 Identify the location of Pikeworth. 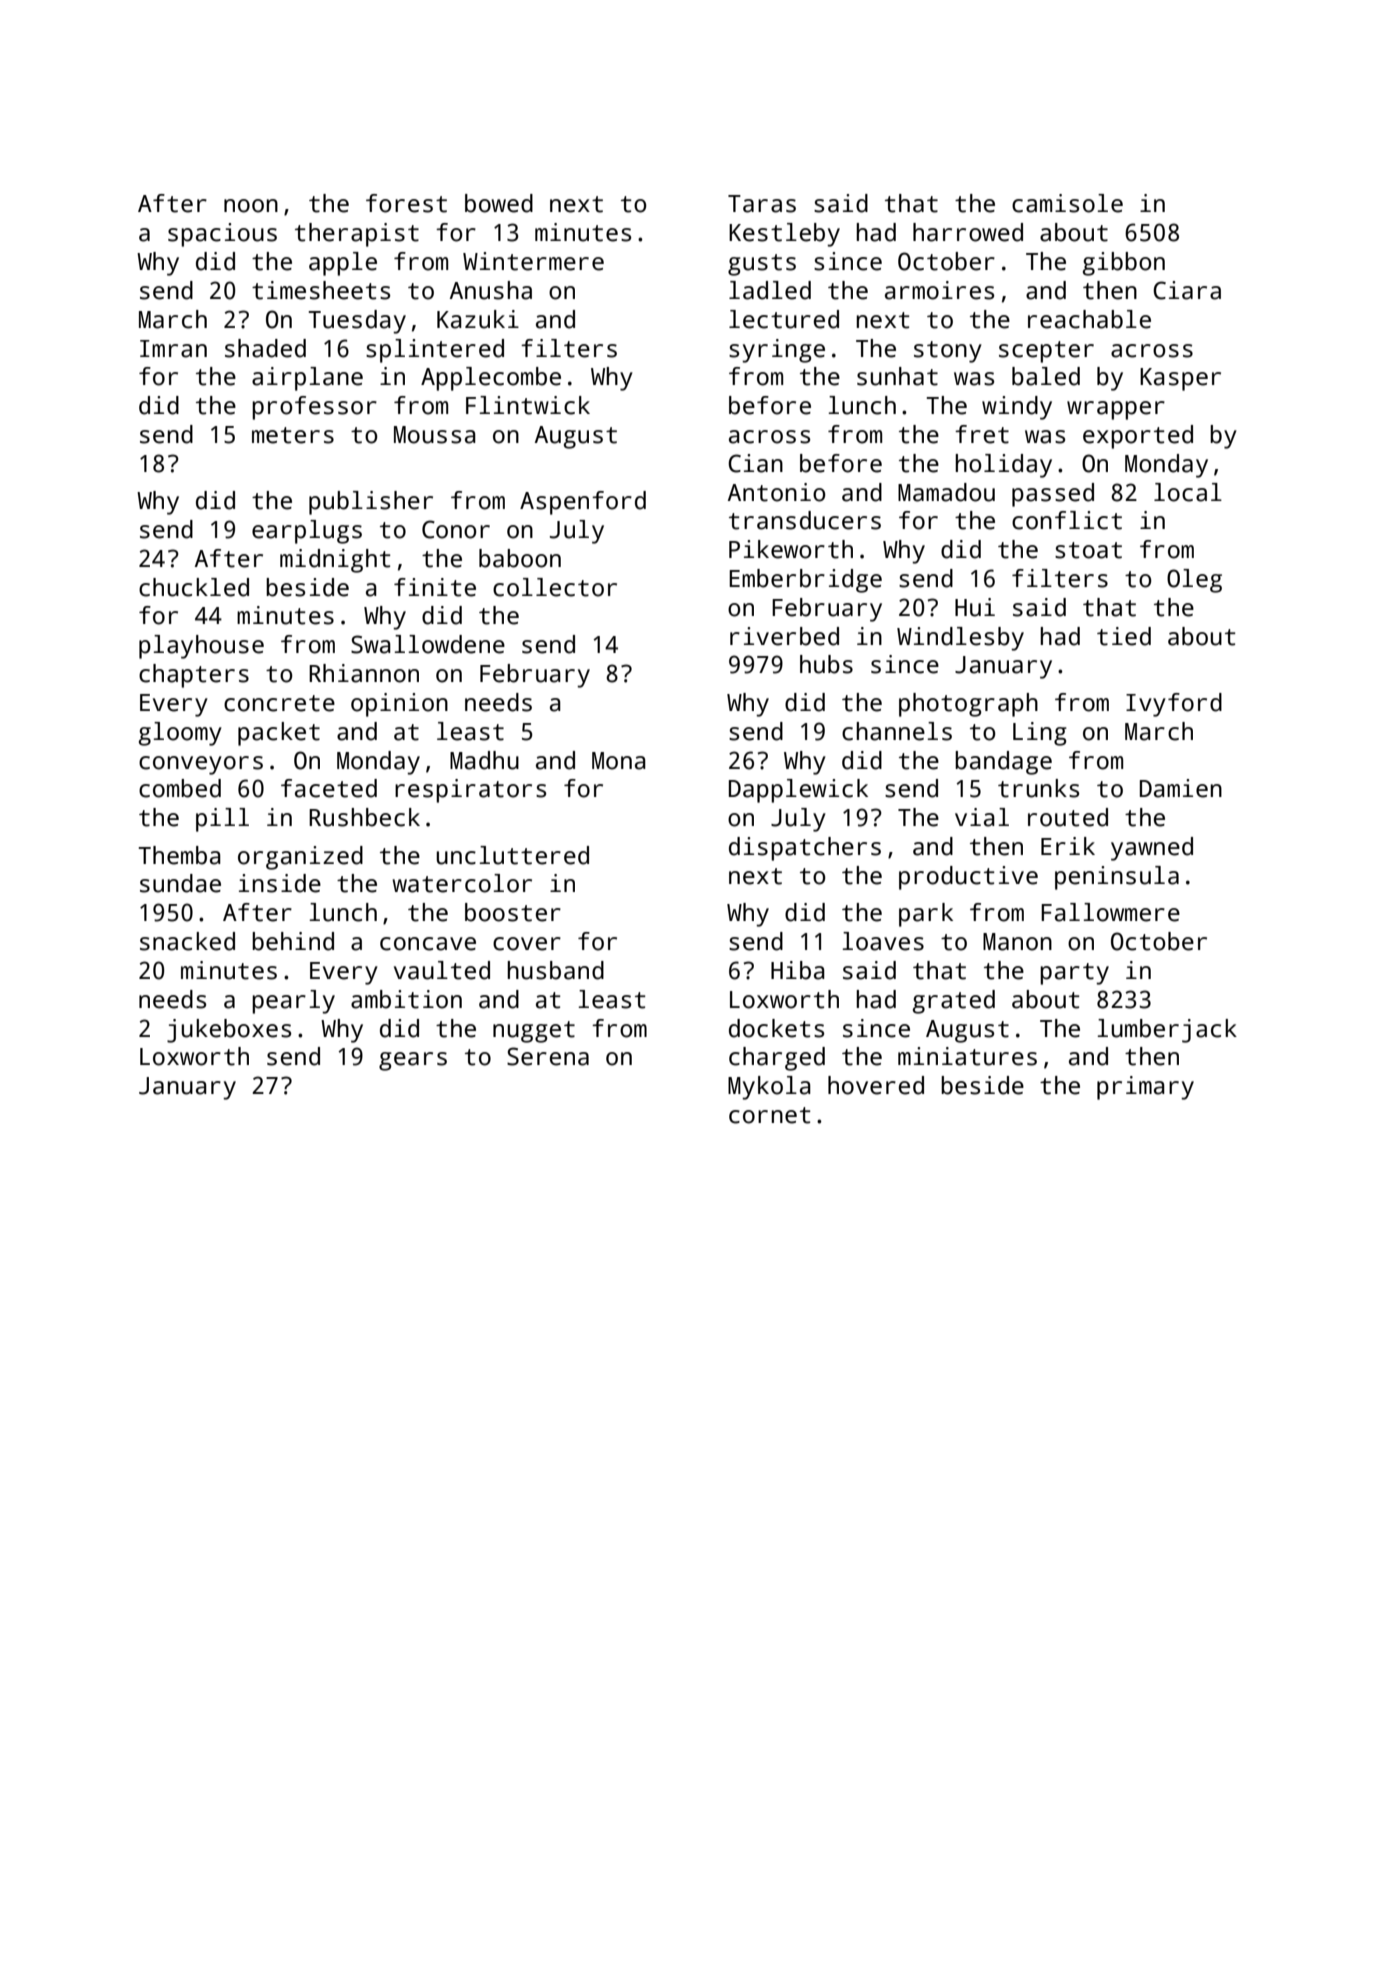
(791, 549).
